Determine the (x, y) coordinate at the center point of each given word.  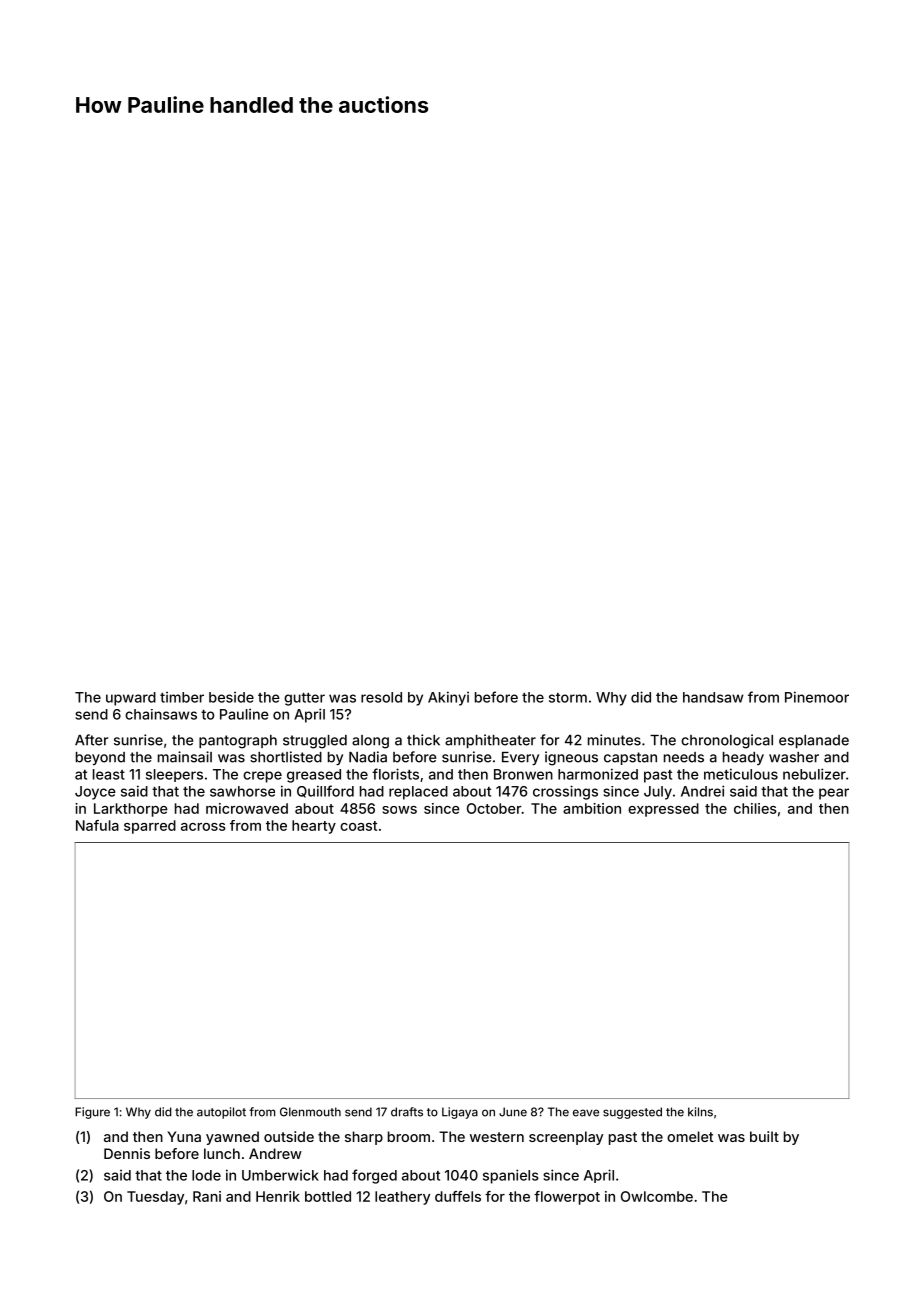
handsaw (713, 697)
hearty (314, 827)
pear (834, 794)
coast (358, 826)
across (203, 827)
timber (182, 697)
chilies (755, 808)
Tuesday (155, 1198)
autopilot (221, 1113)
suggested (632, 1113)
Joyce (95, 793)
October (494, 808)
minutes (614, 740)
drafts (407, 1112)
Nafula (97, 825)
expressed (663, 810)
